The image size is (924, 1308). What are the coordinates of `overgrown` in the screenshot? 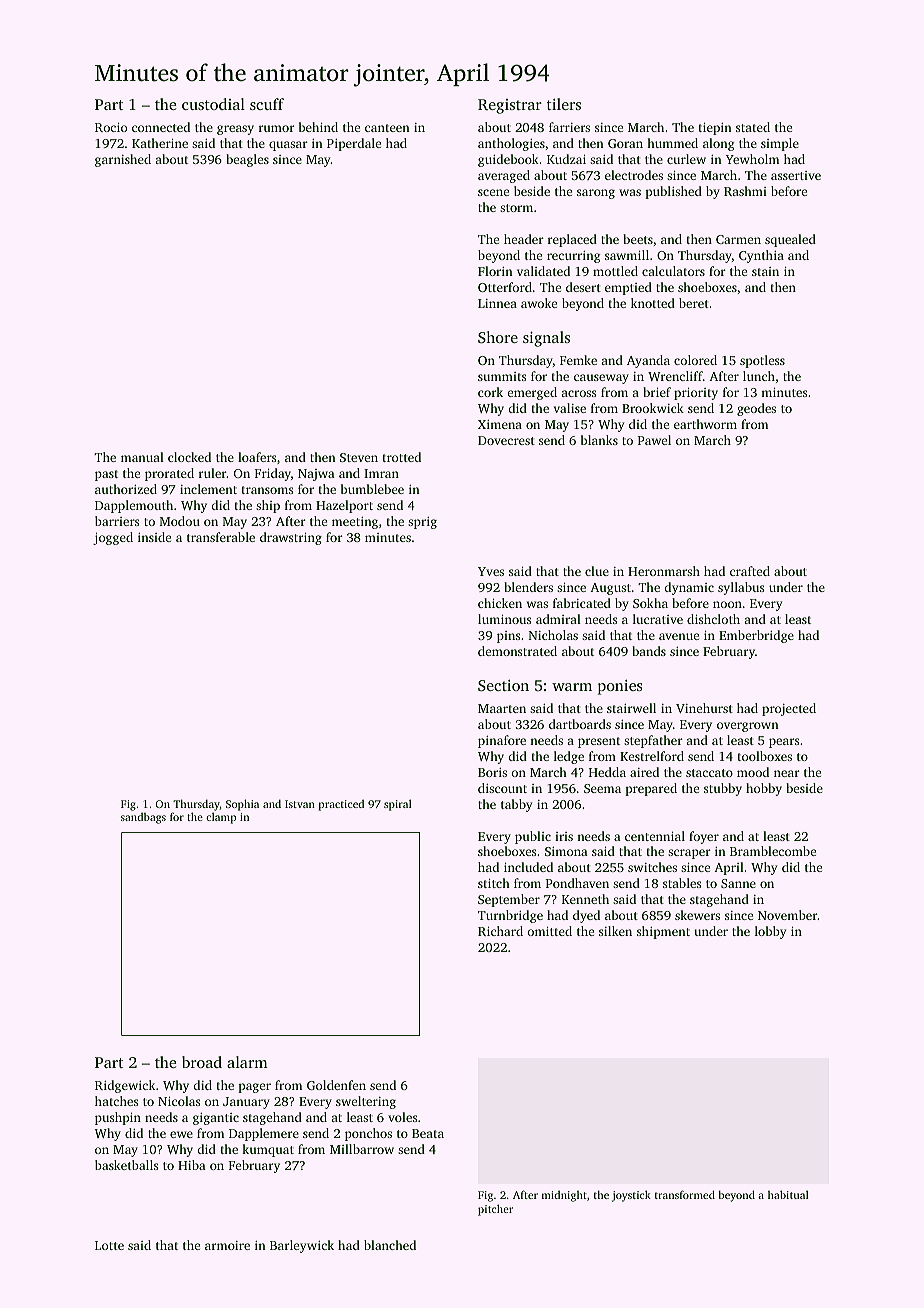 It's located at (748, 727).
